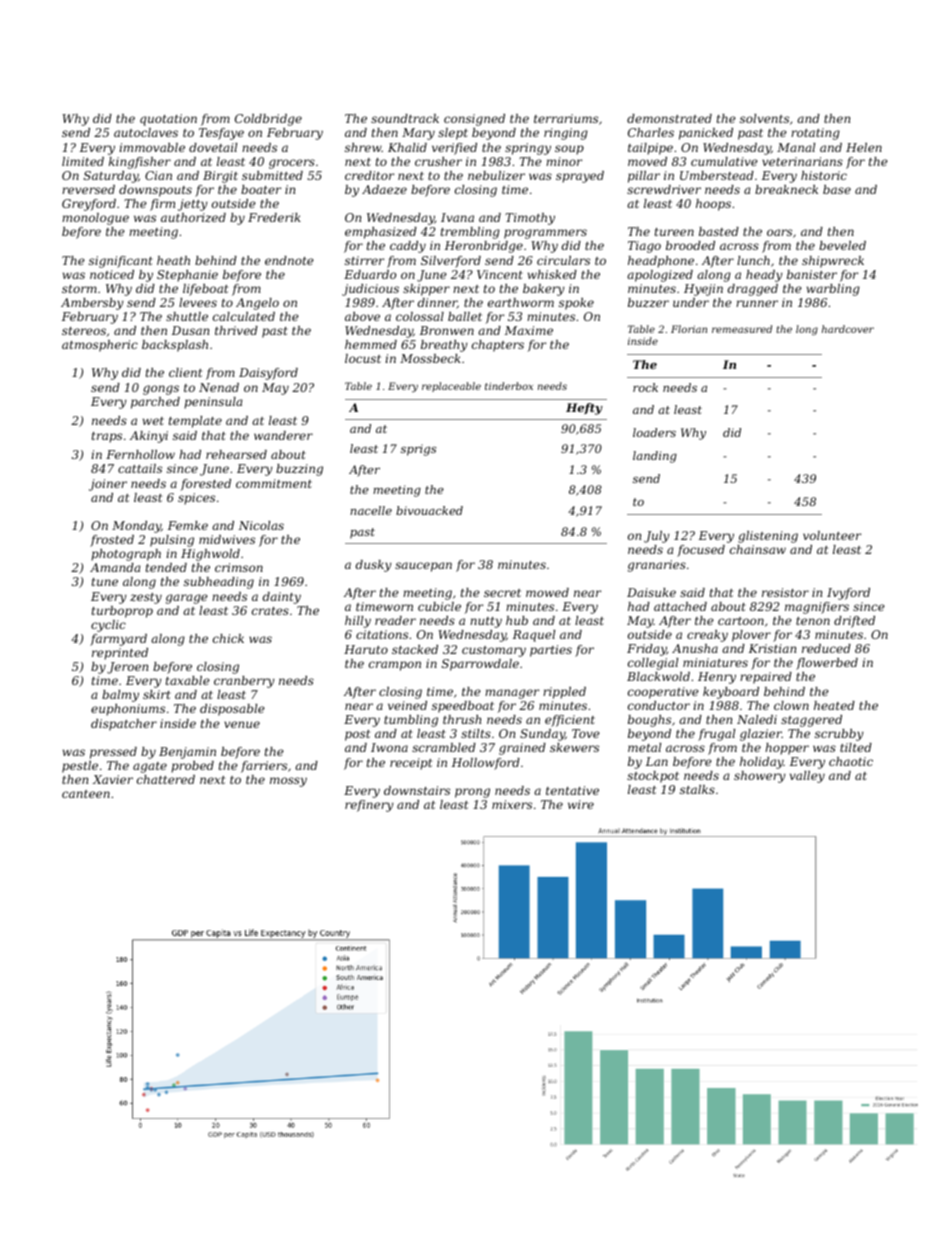 This screenshot has height=1233, width=952. What do you see at coordinates (120, 654) in the screenshot?
I see `reprinted` at bounding box center [120, 654].
